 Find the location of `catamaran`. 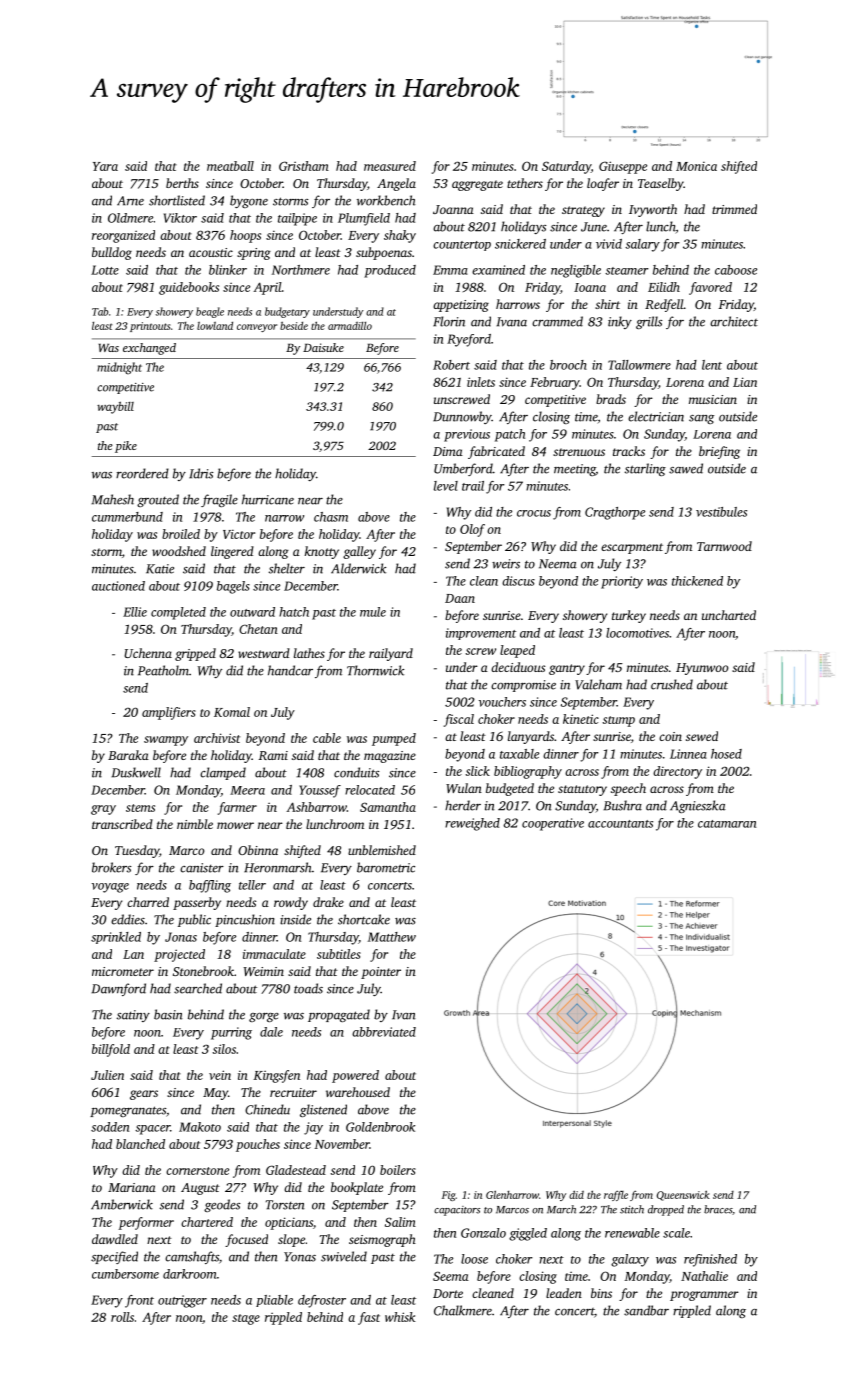

catamaran is located at coordinates (727, 824).
